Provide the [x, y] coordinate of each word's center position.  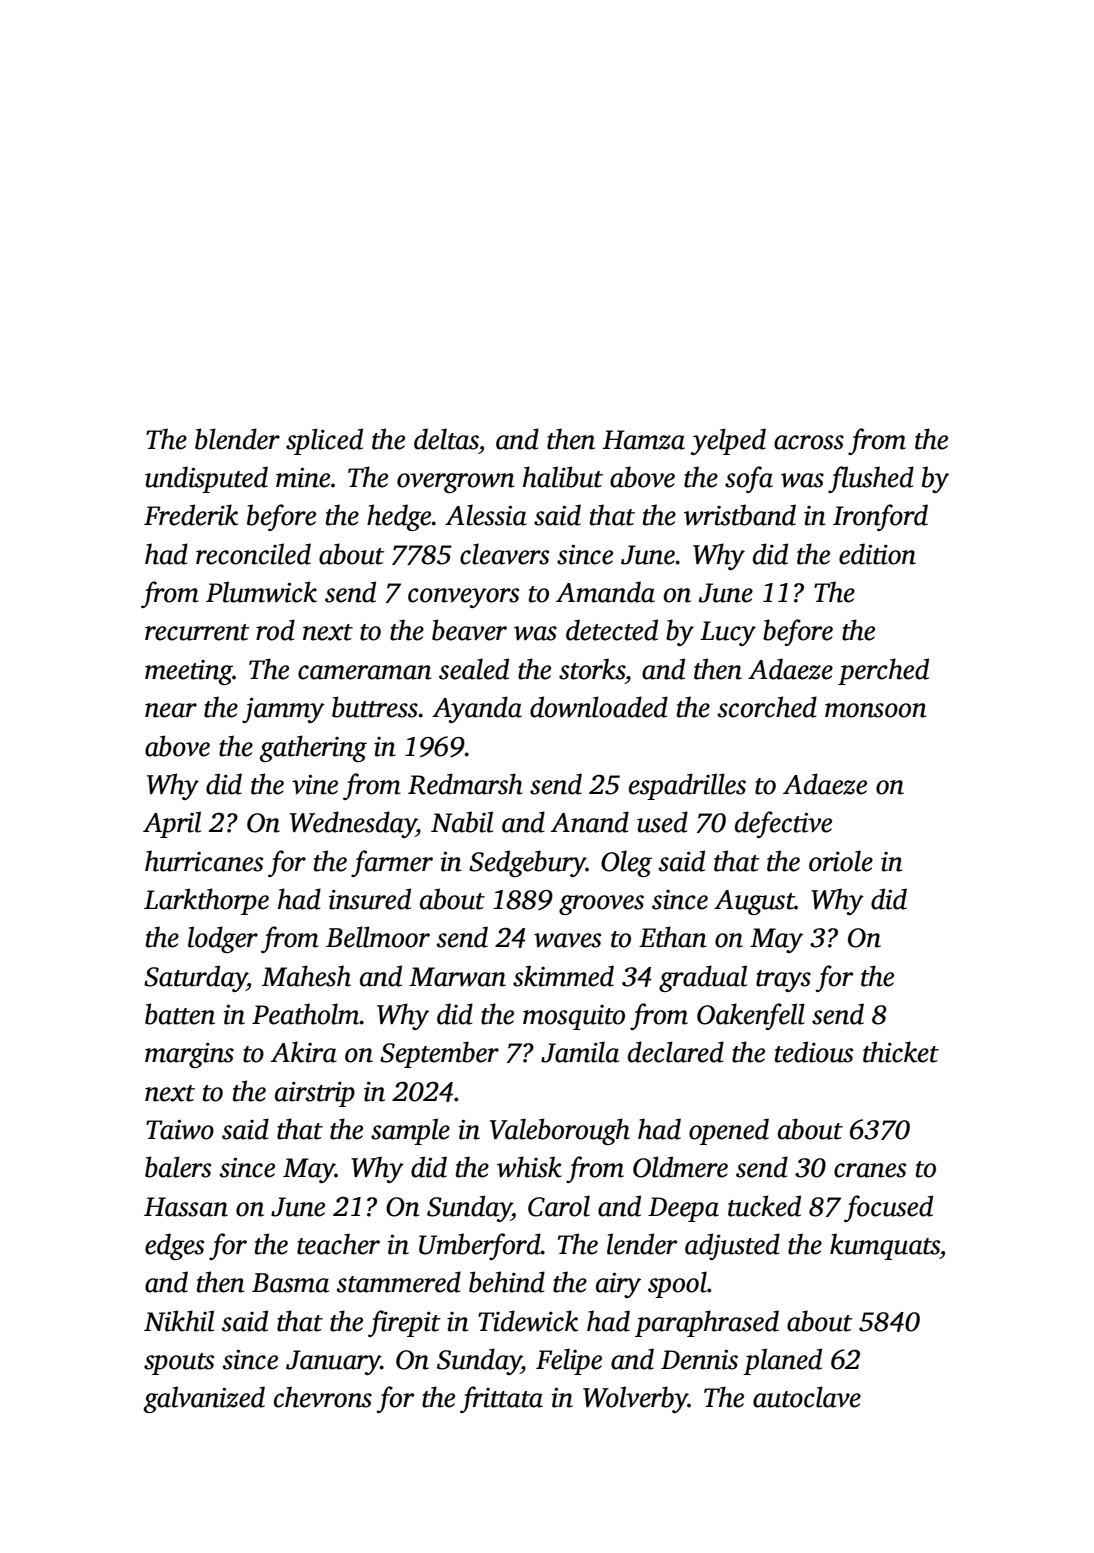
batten [180, 1014]
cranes [870, 1170]
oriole [841, 861]
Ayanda [477, 709]
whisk [529, 1167]
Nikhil [179, 1321]
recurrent [197, 632]
